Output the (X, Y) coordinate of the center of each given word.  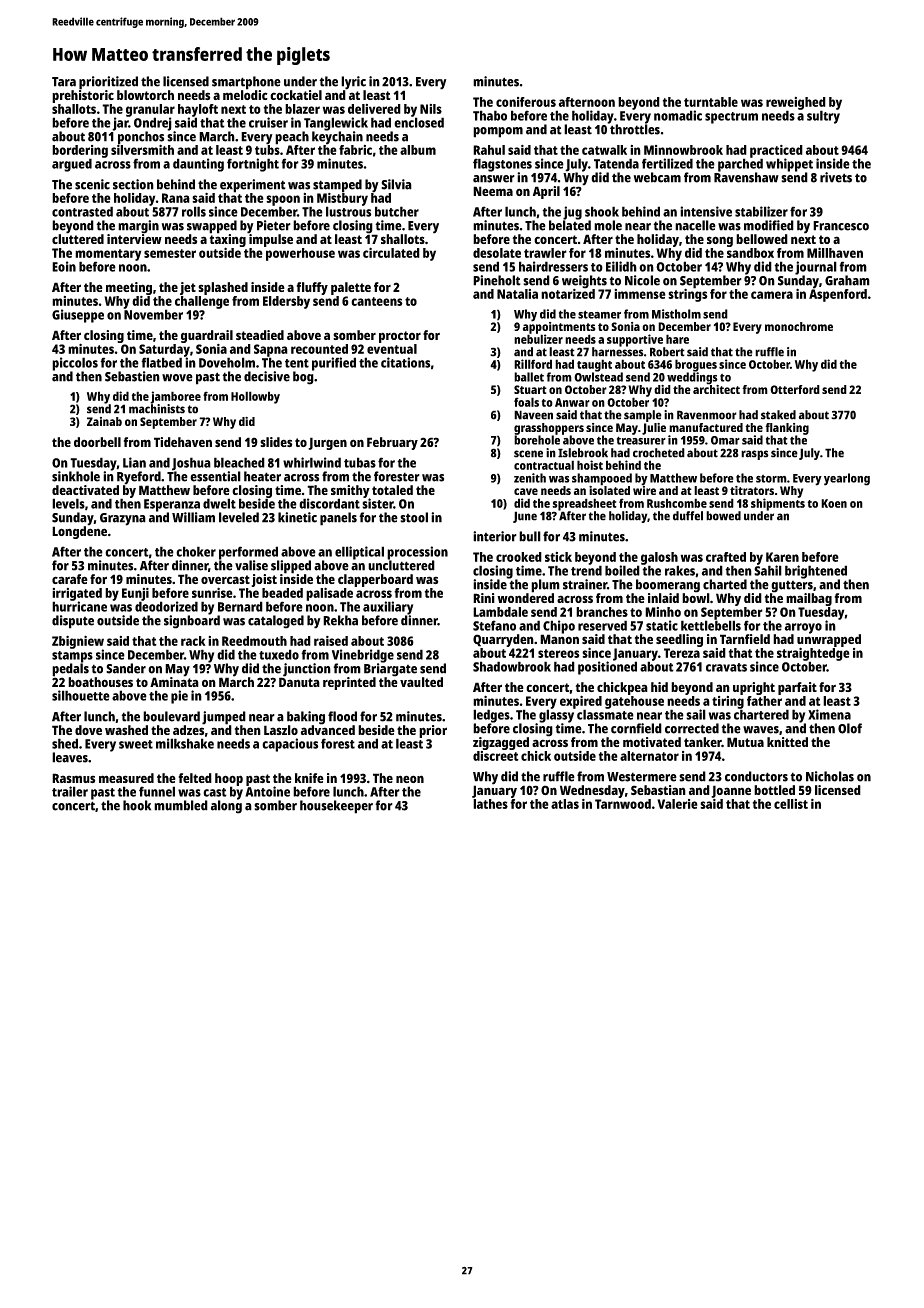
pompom (498, 132)
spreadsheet (584, 504)
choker (196, 551)
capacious (290, 745)
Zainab (104, 421)
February (392, 443)
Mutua (745, 742)
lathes (490, 804)
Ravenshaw (746, 177)
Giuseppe (78, 316)
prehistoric (83, 96)
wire (644, 490)
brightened (816, 572)
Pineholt (497, 280)
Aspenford (838, 295)
